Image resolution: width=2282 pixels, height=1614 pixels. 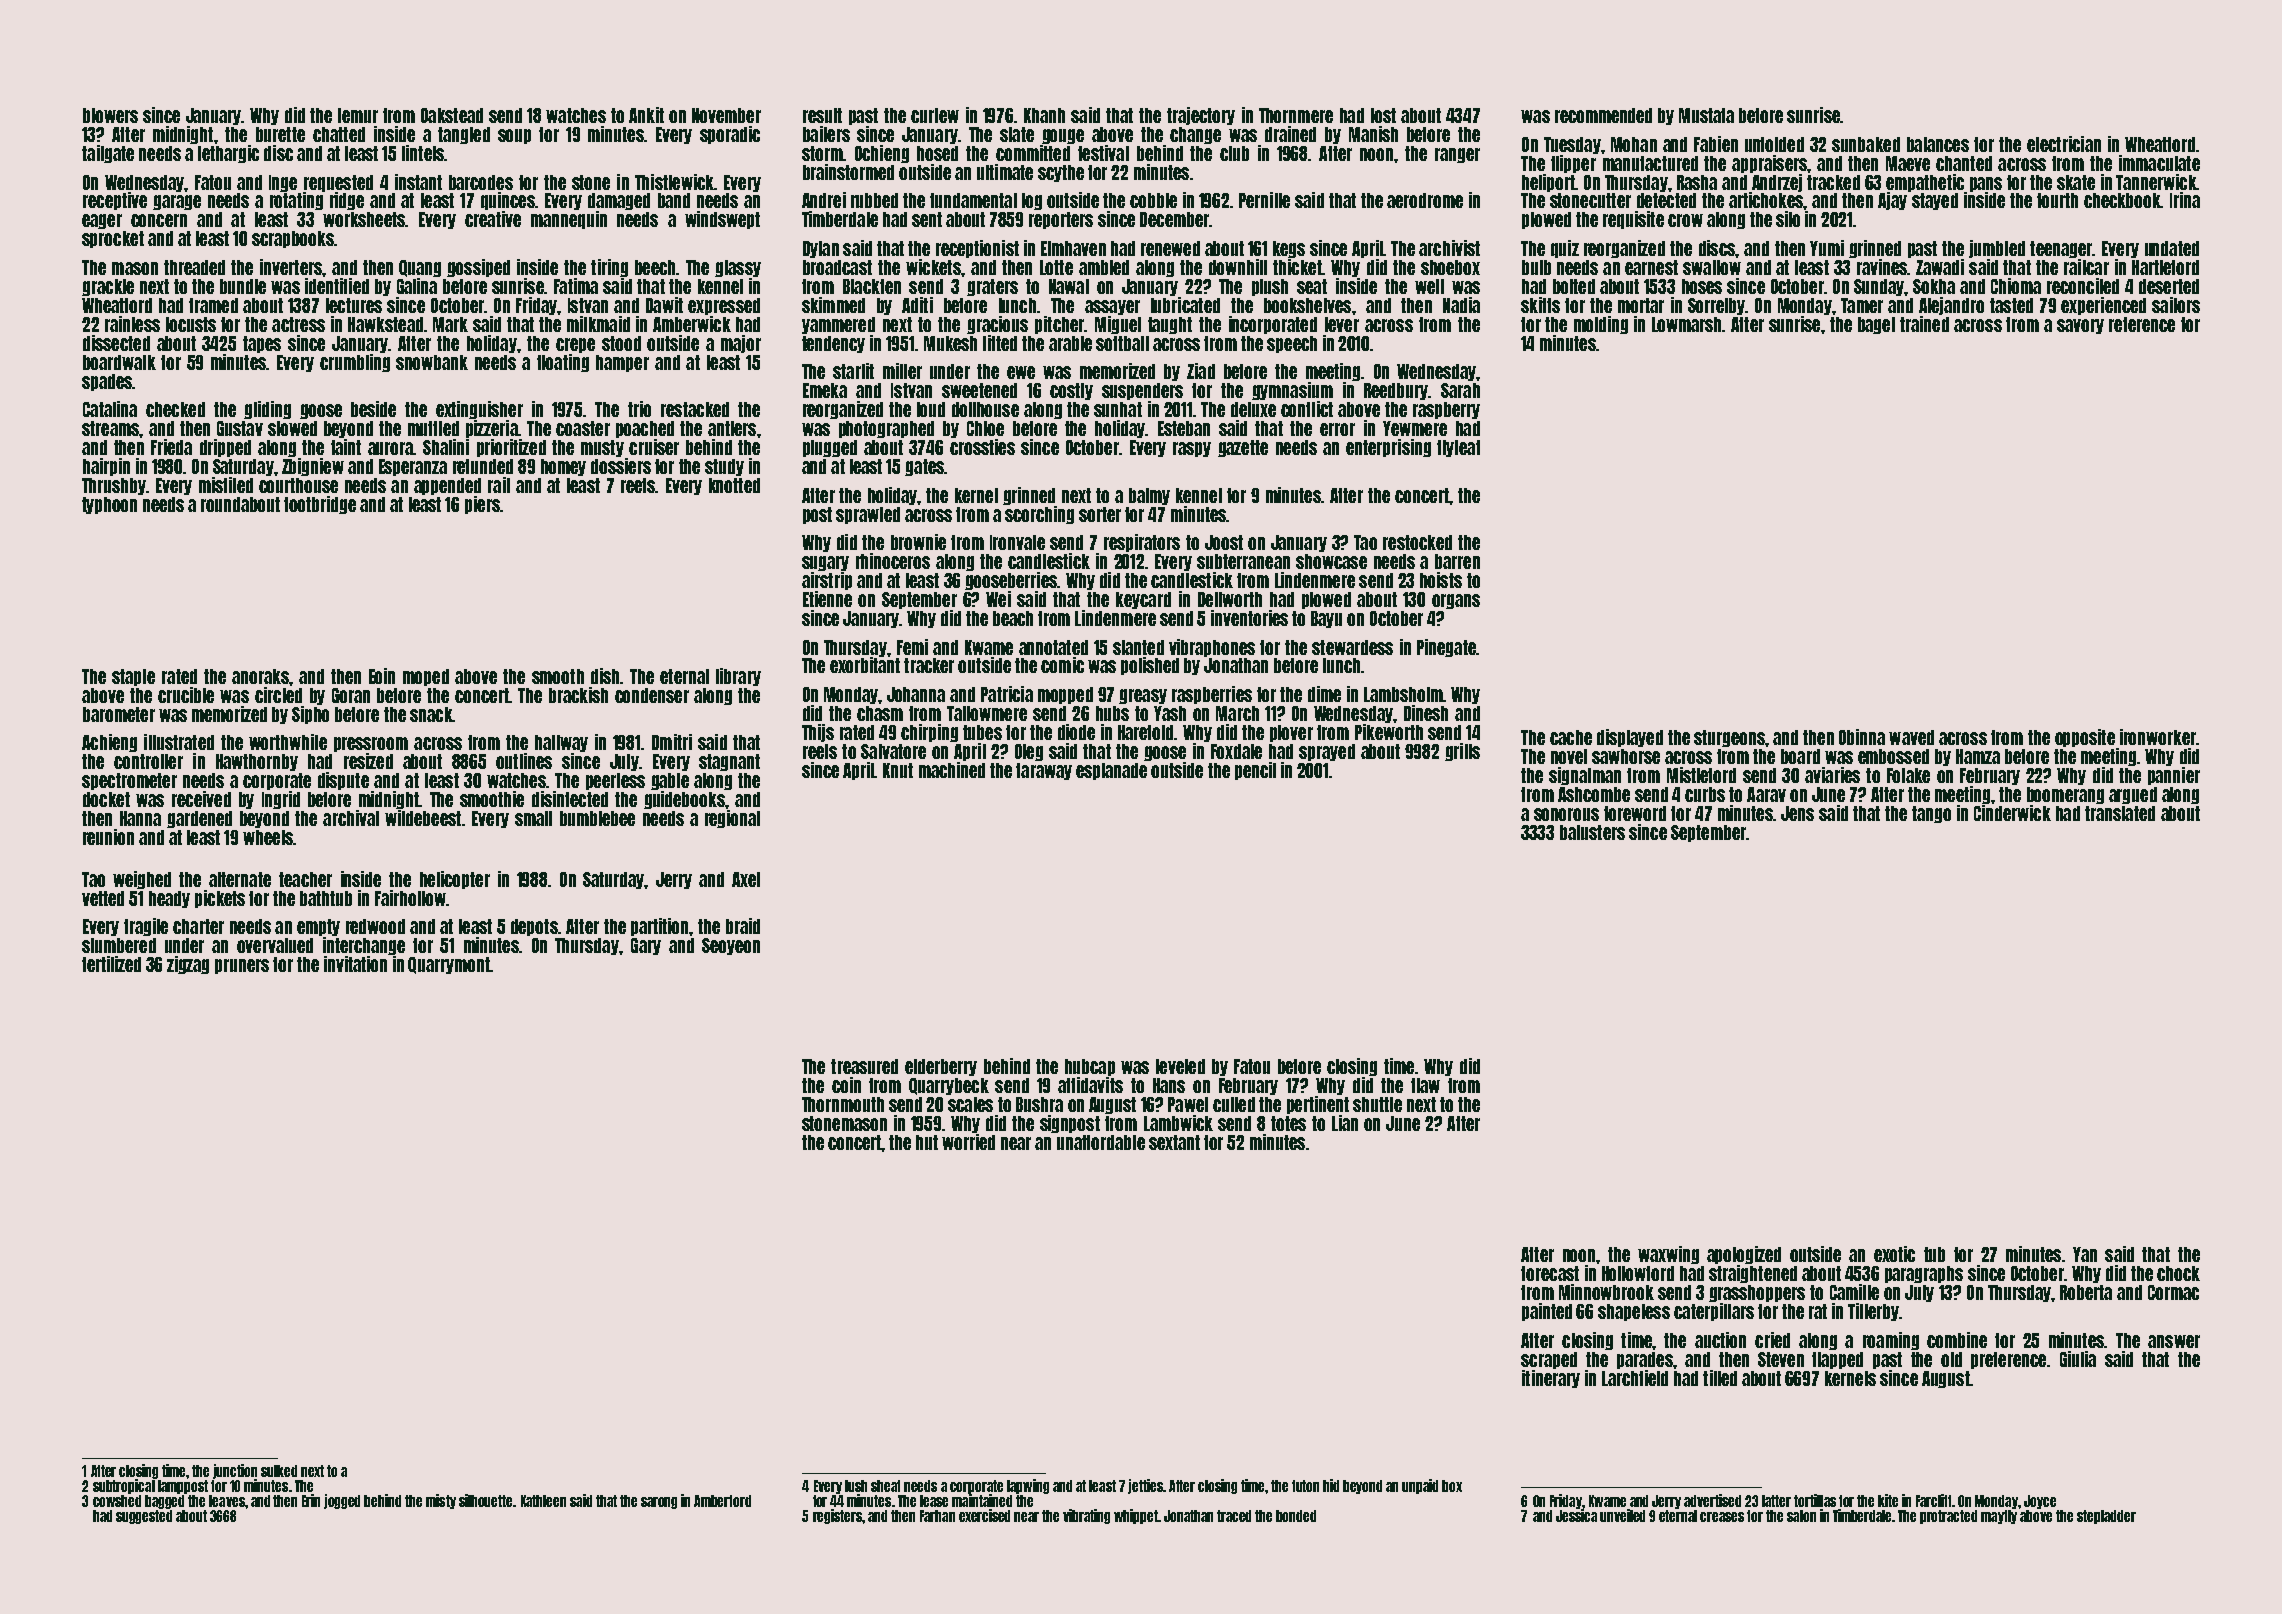 I want to click on blowers, so click(x=110, y=115).
